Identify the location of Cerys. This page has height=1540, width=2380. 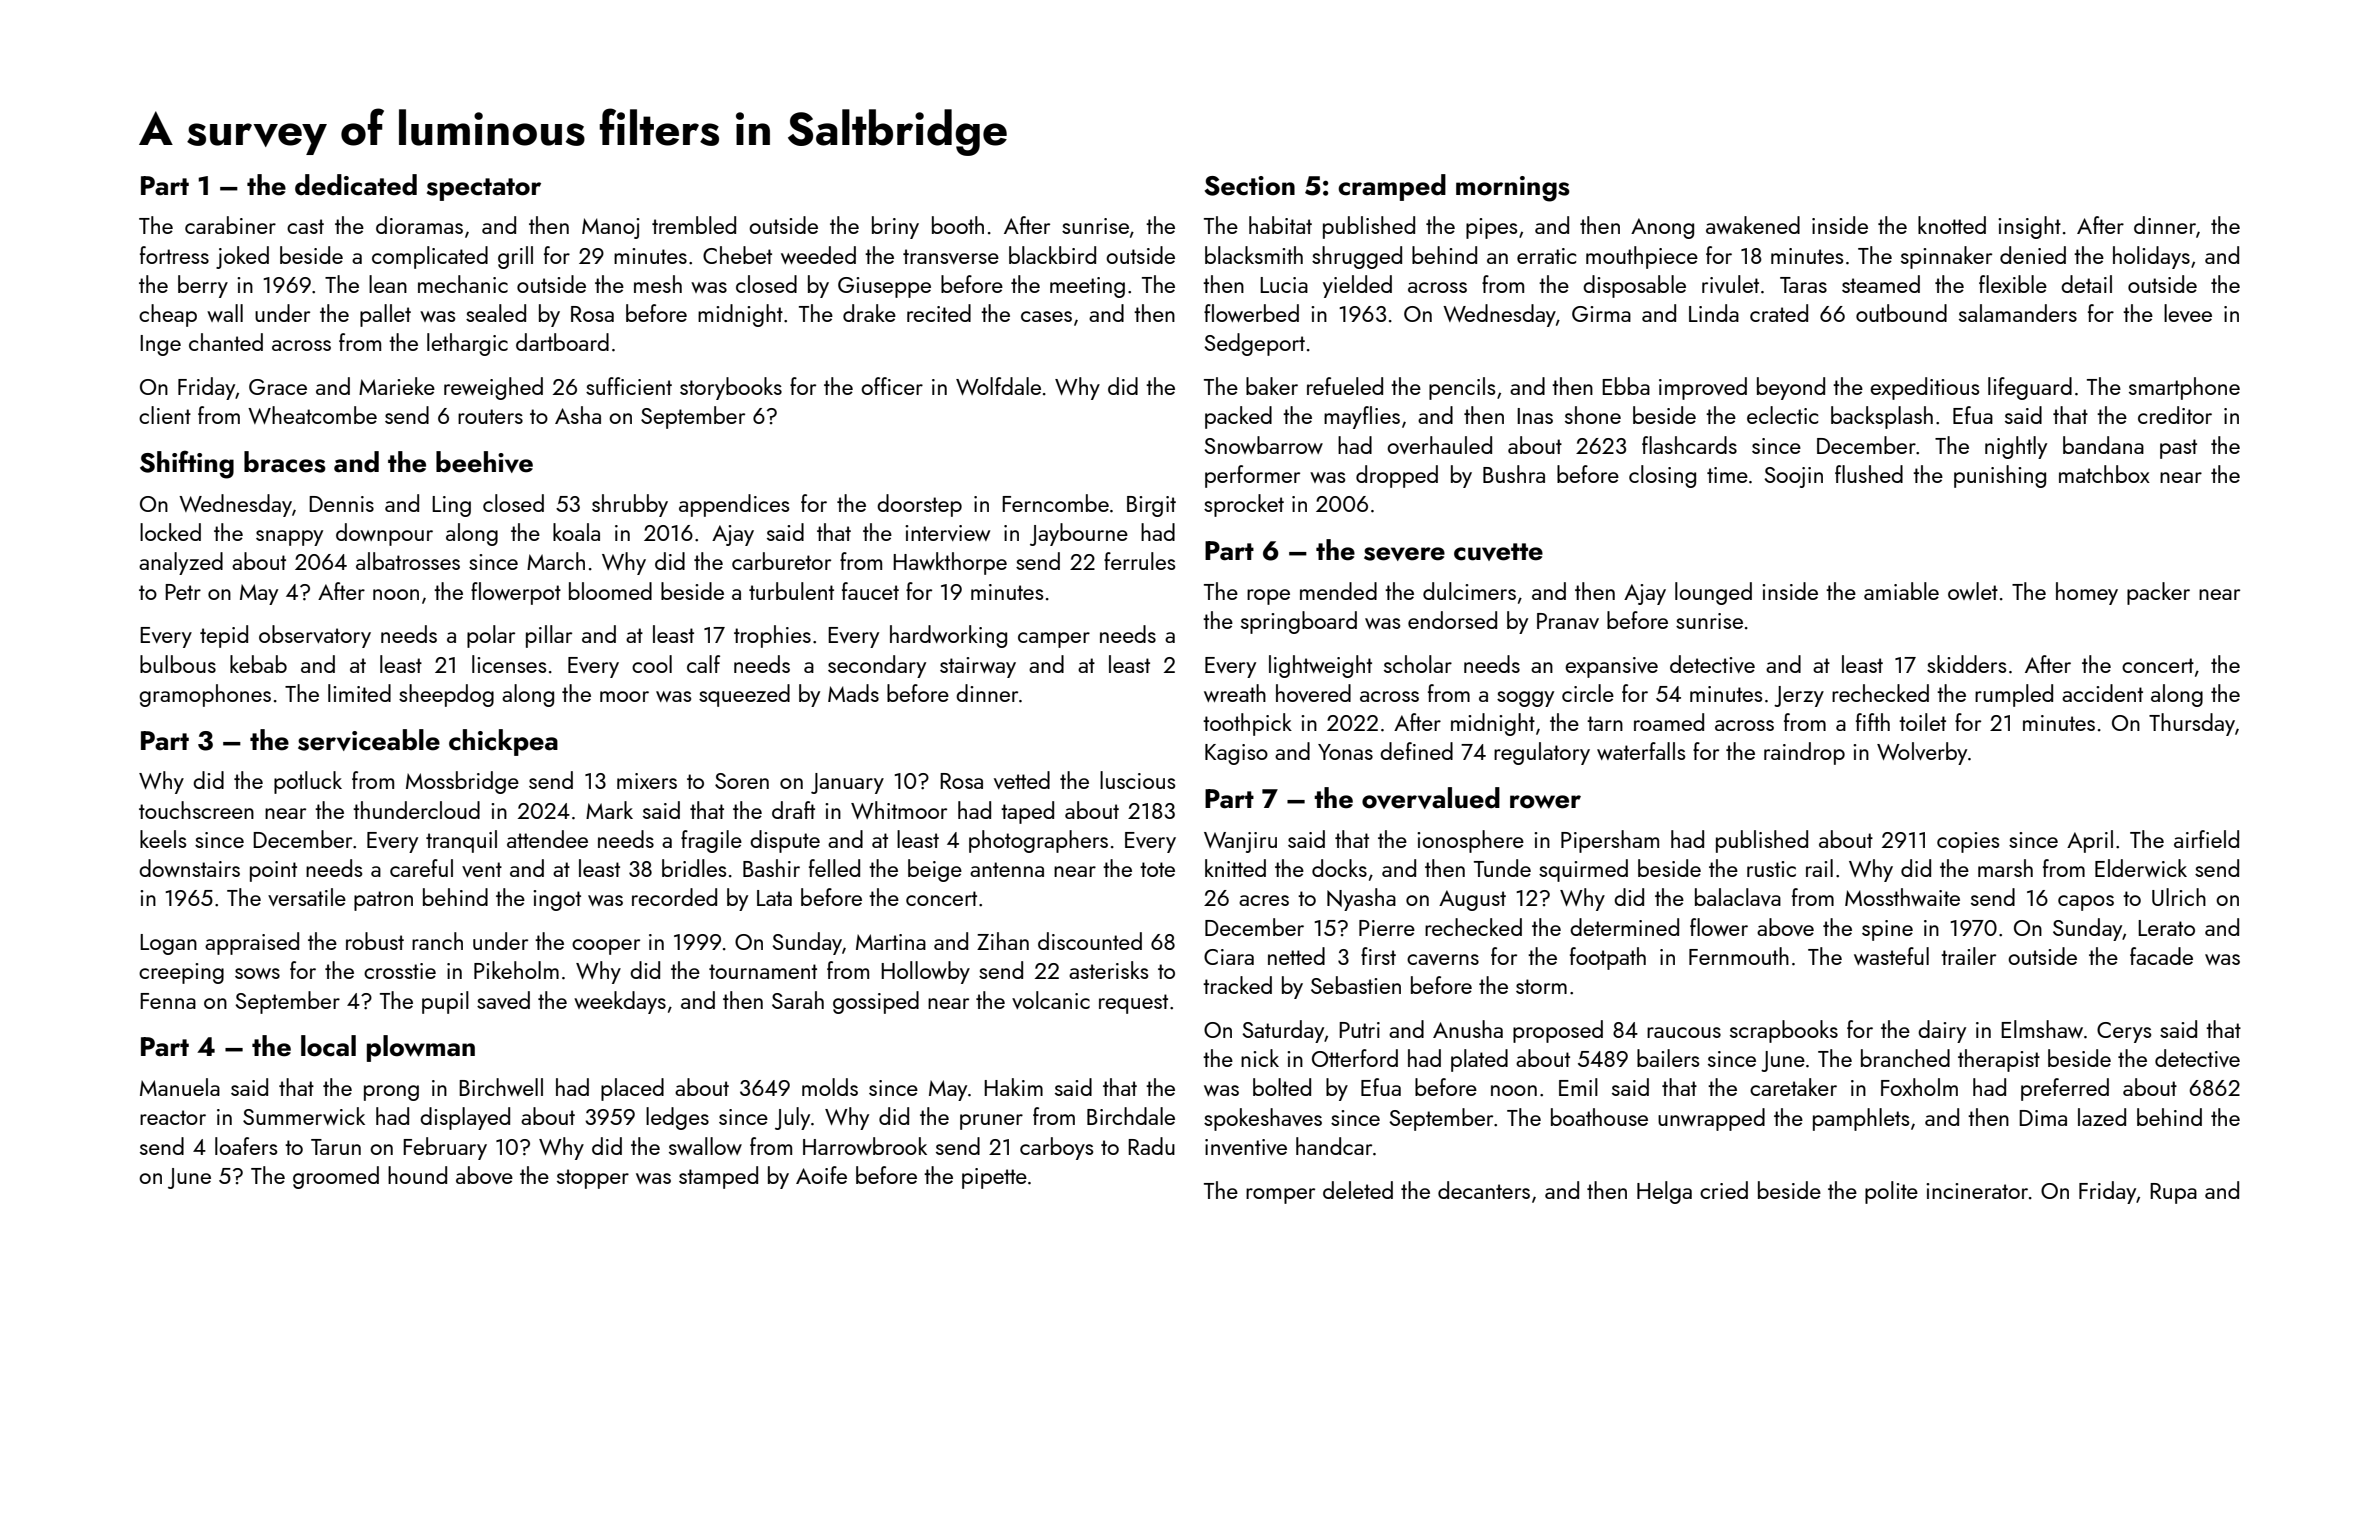
(2124, 1032).
